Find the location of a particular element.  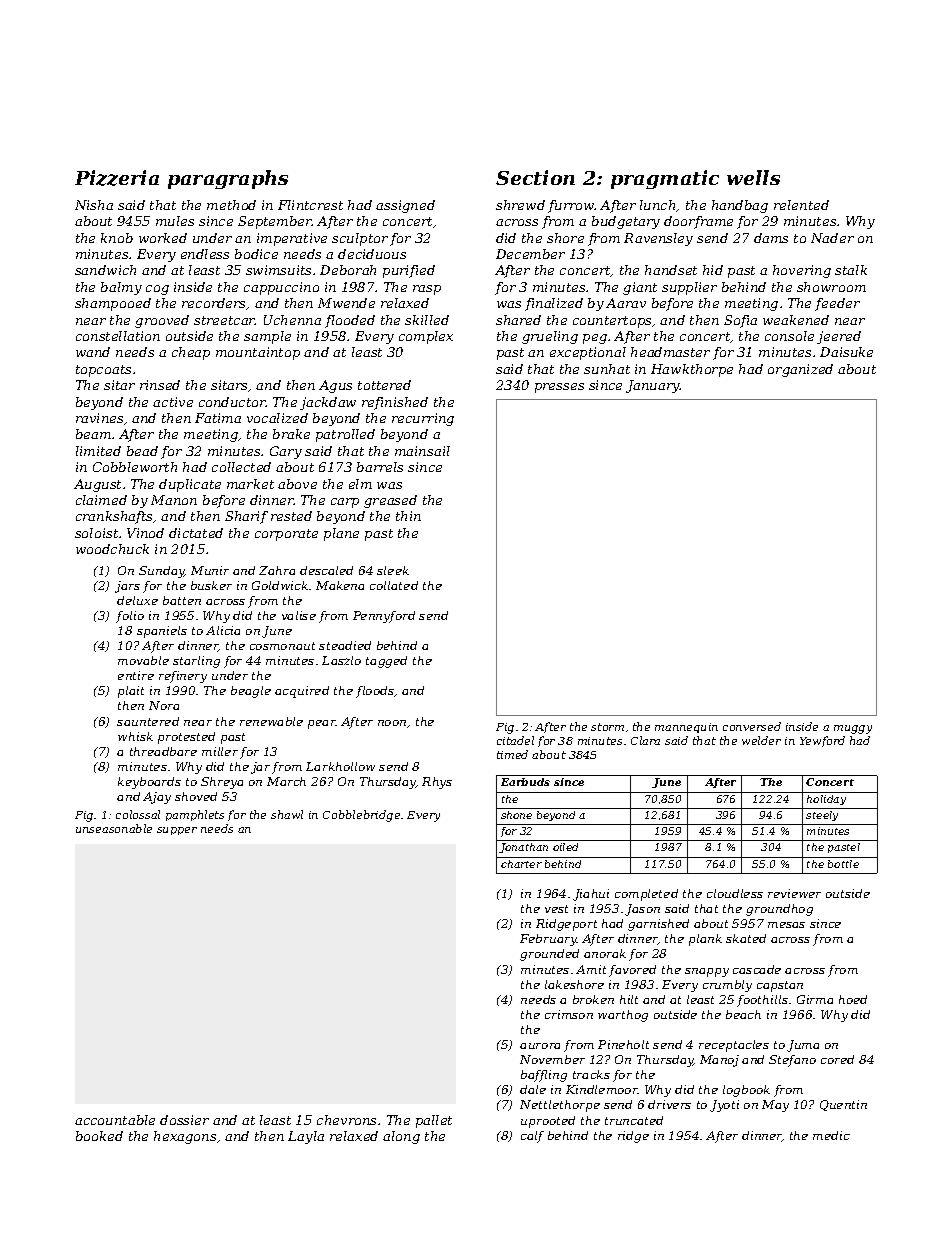

Sharif is located at coordinates (246, 517).
